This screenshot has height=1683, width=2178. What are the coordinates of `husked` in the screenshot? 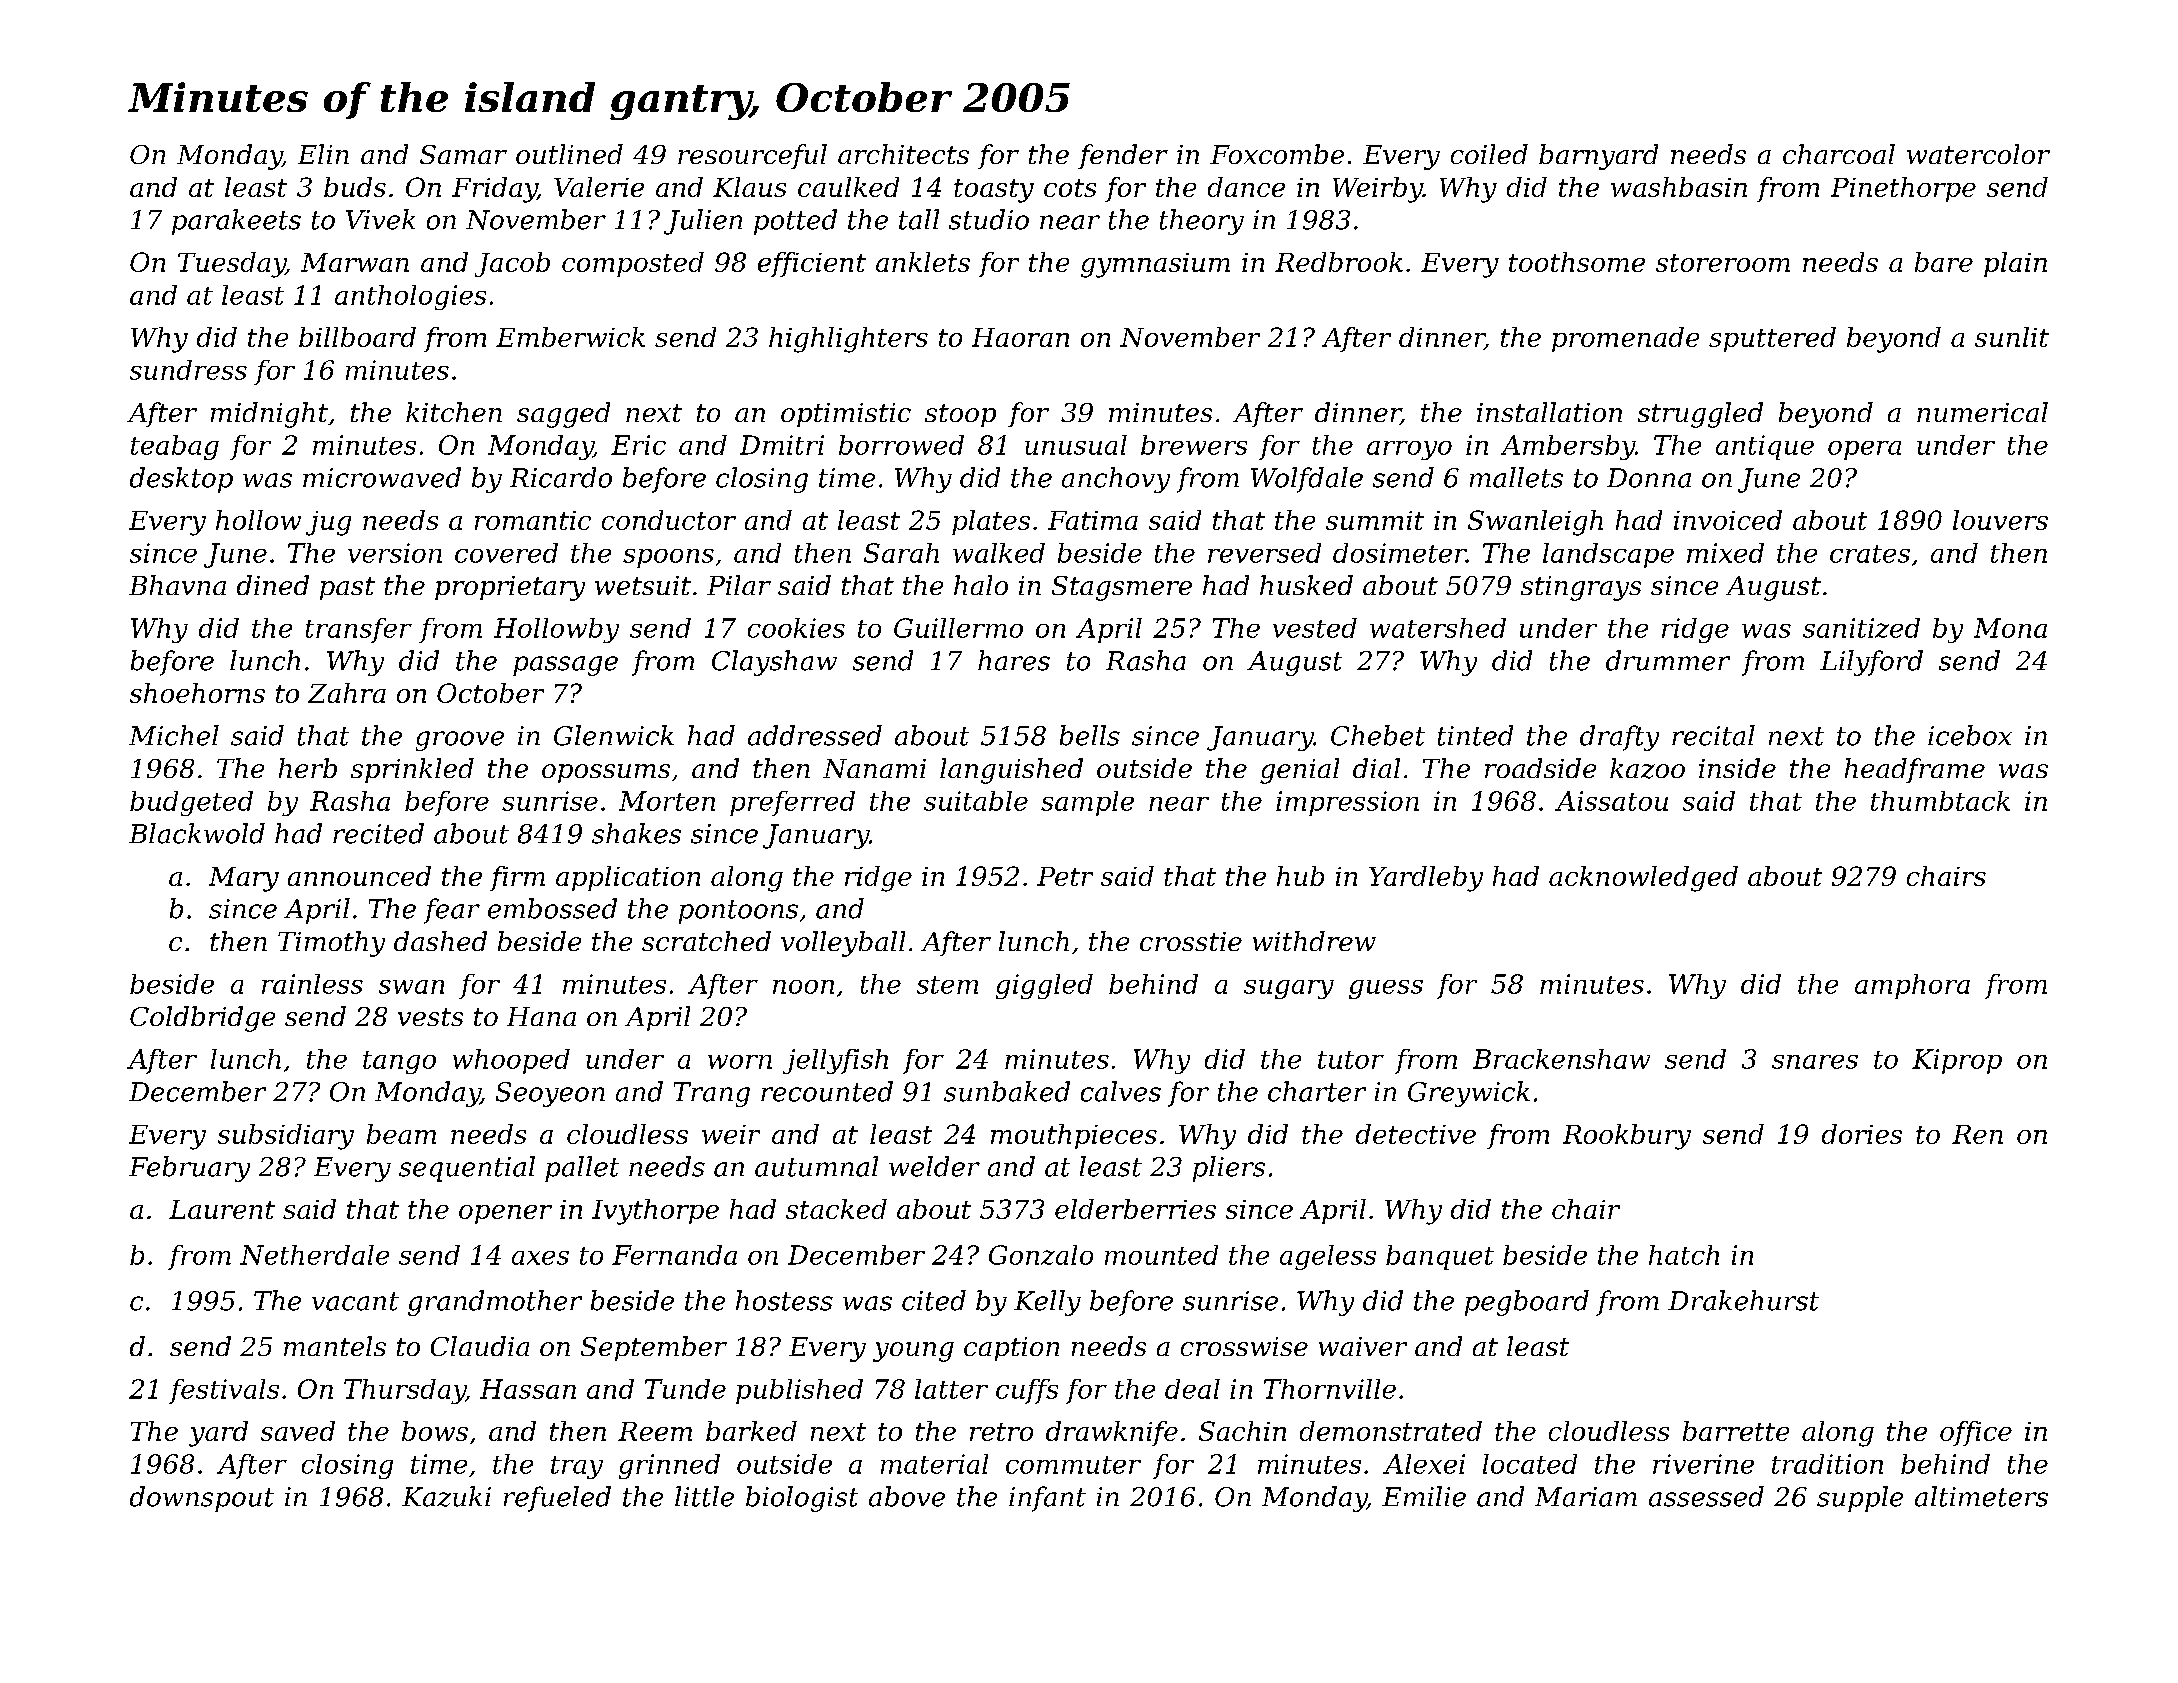 It's located at (1306, 585).
